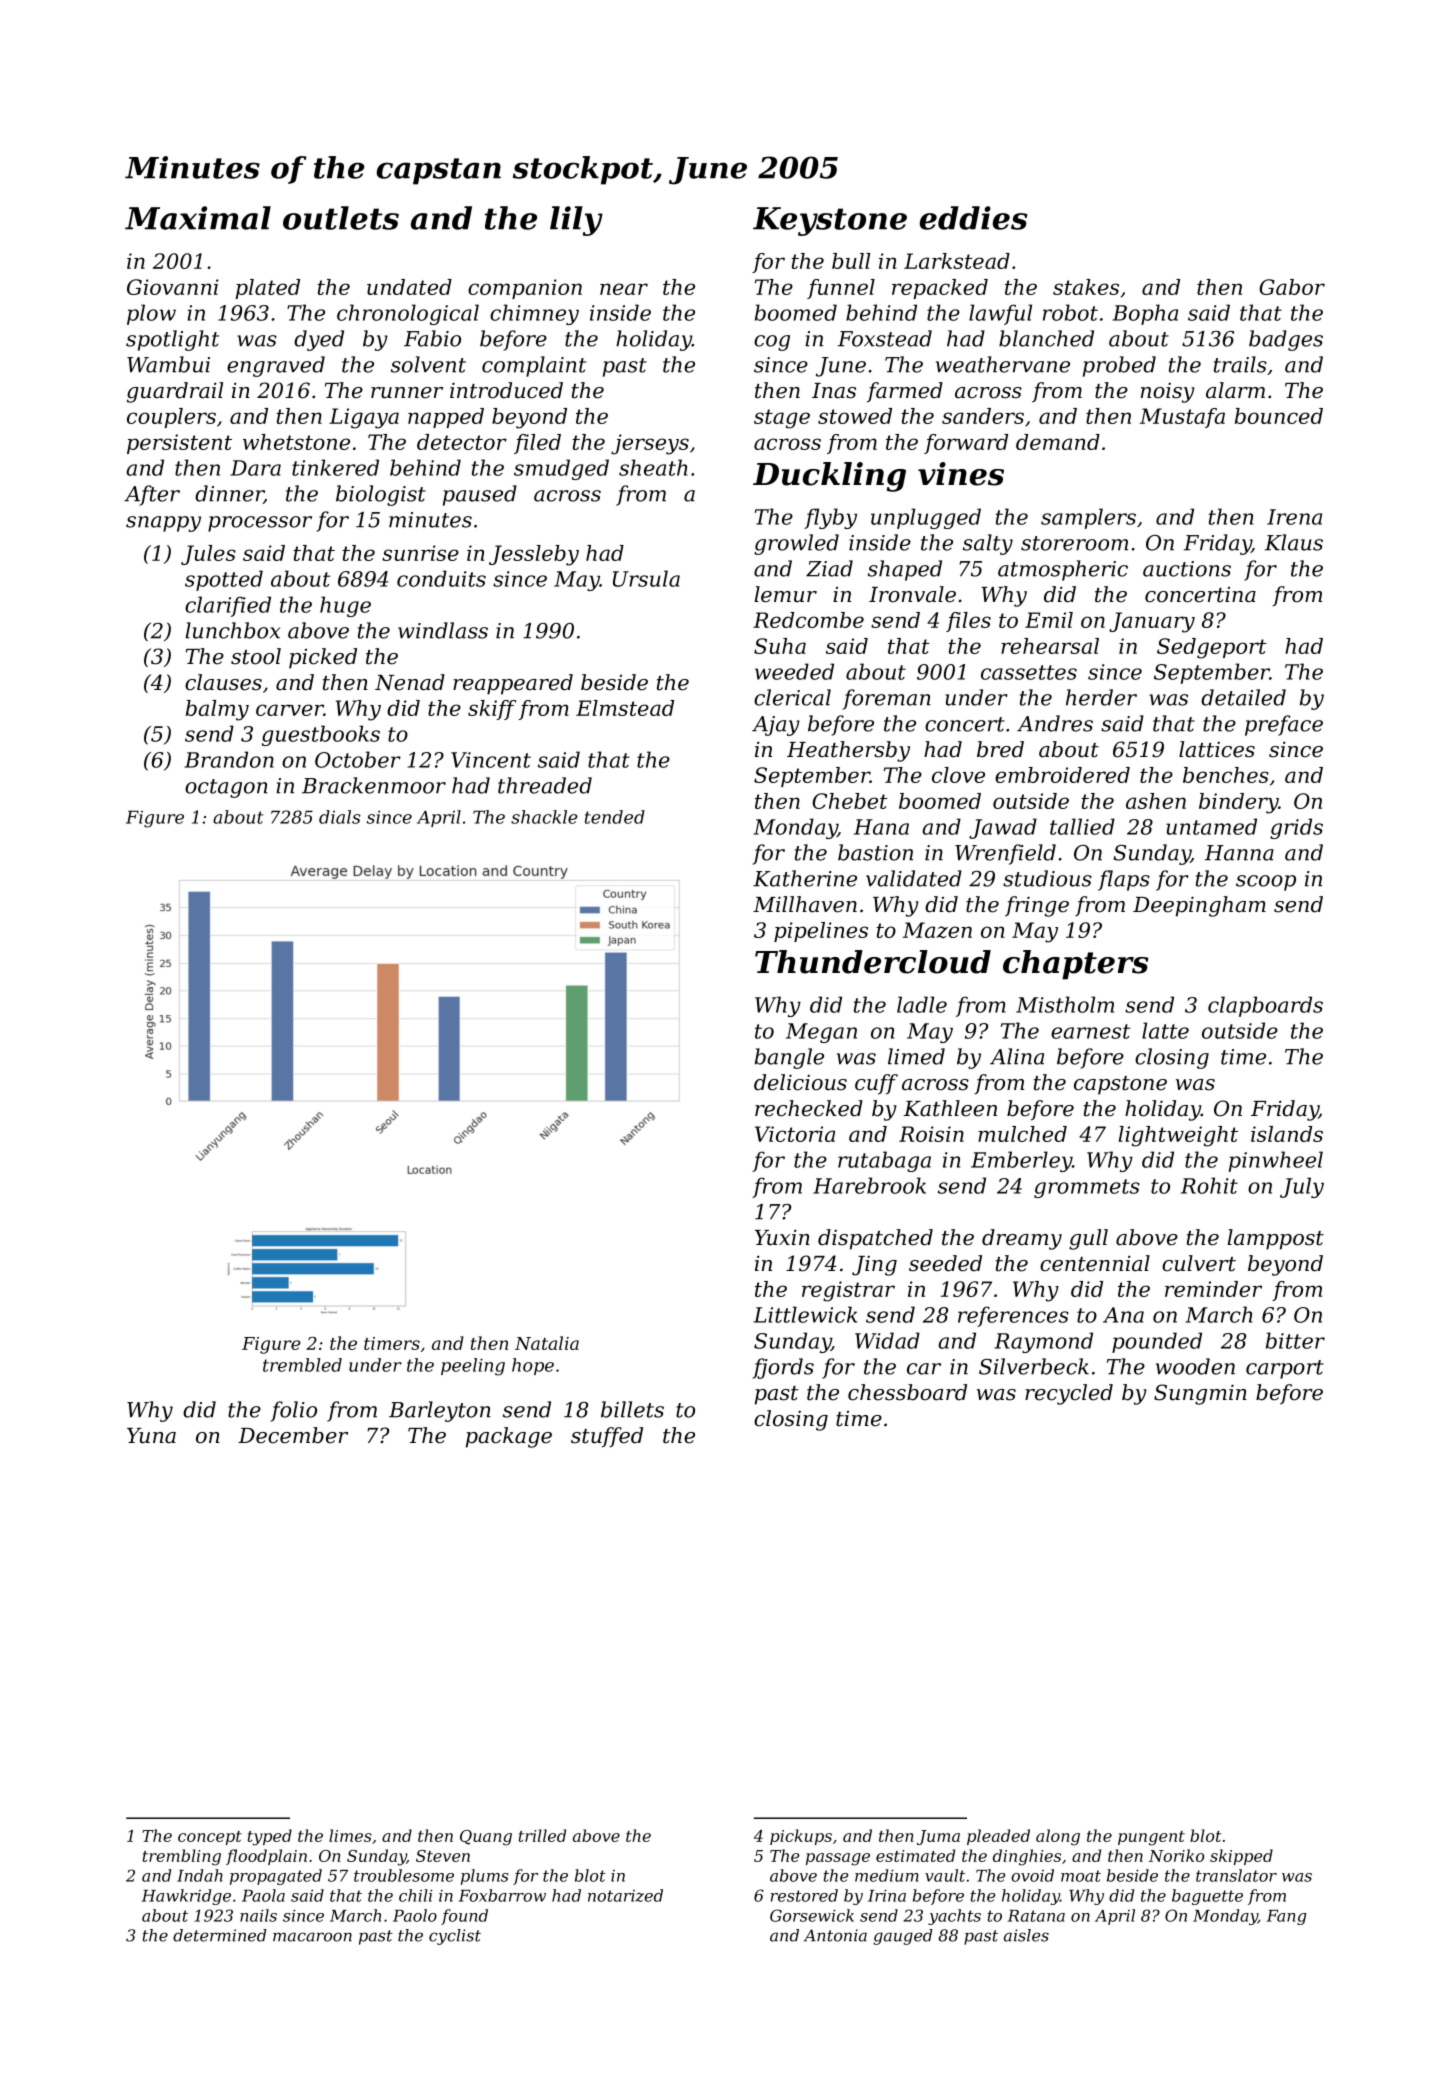 Image resolution: width=1450 pixels, height=2100 pixels. Describe the element at coordinates (838, 1859) in the page. I see `passage` at that location.
